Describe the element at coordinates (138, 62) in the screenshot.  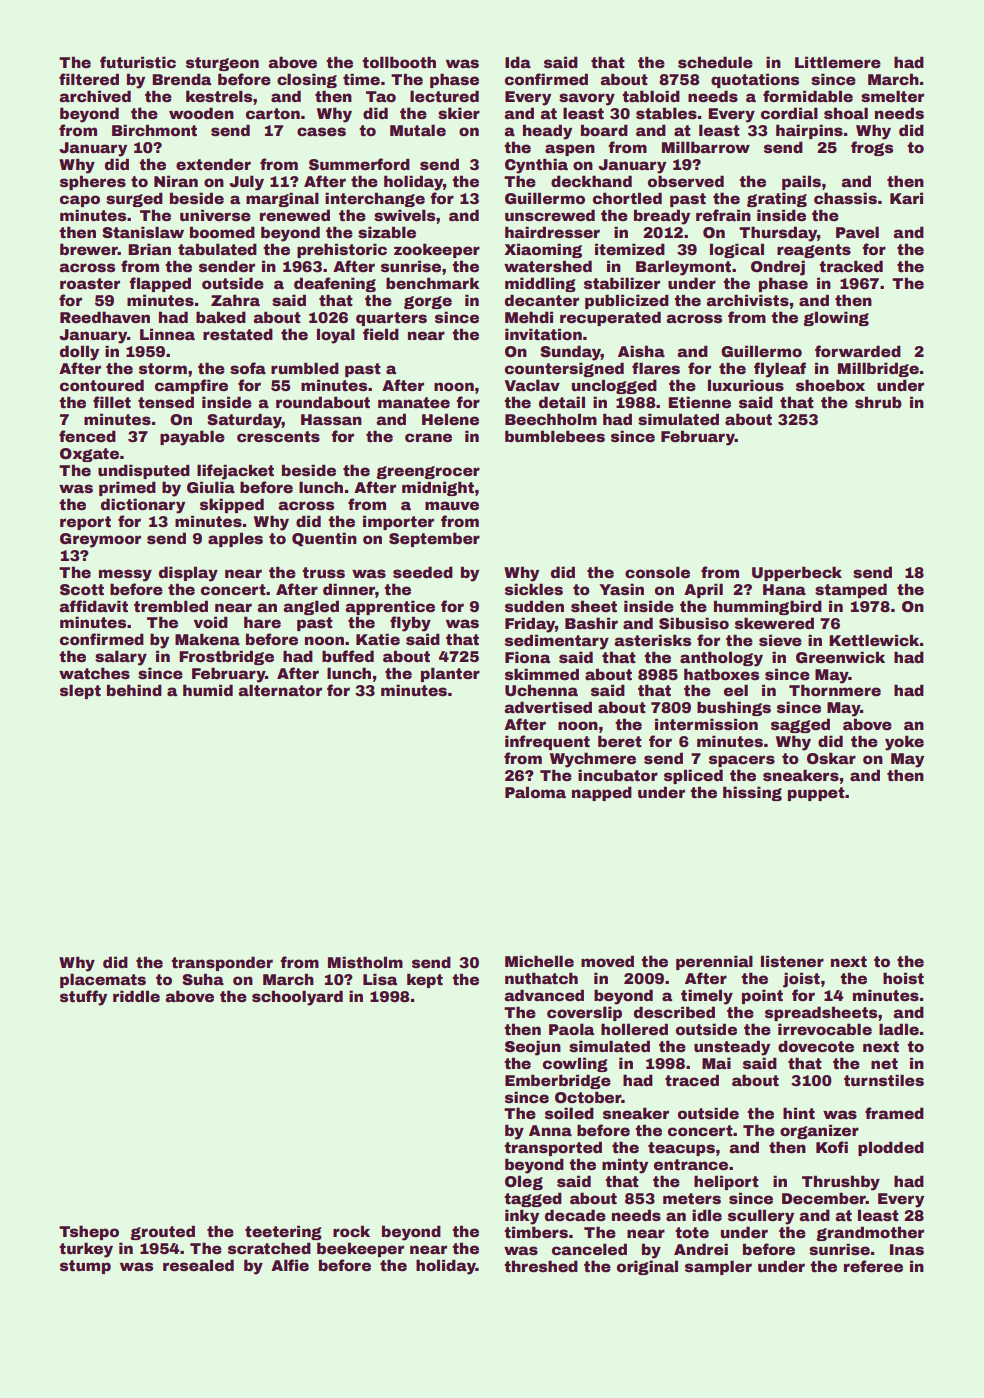
I see `futuristic` at that location.
